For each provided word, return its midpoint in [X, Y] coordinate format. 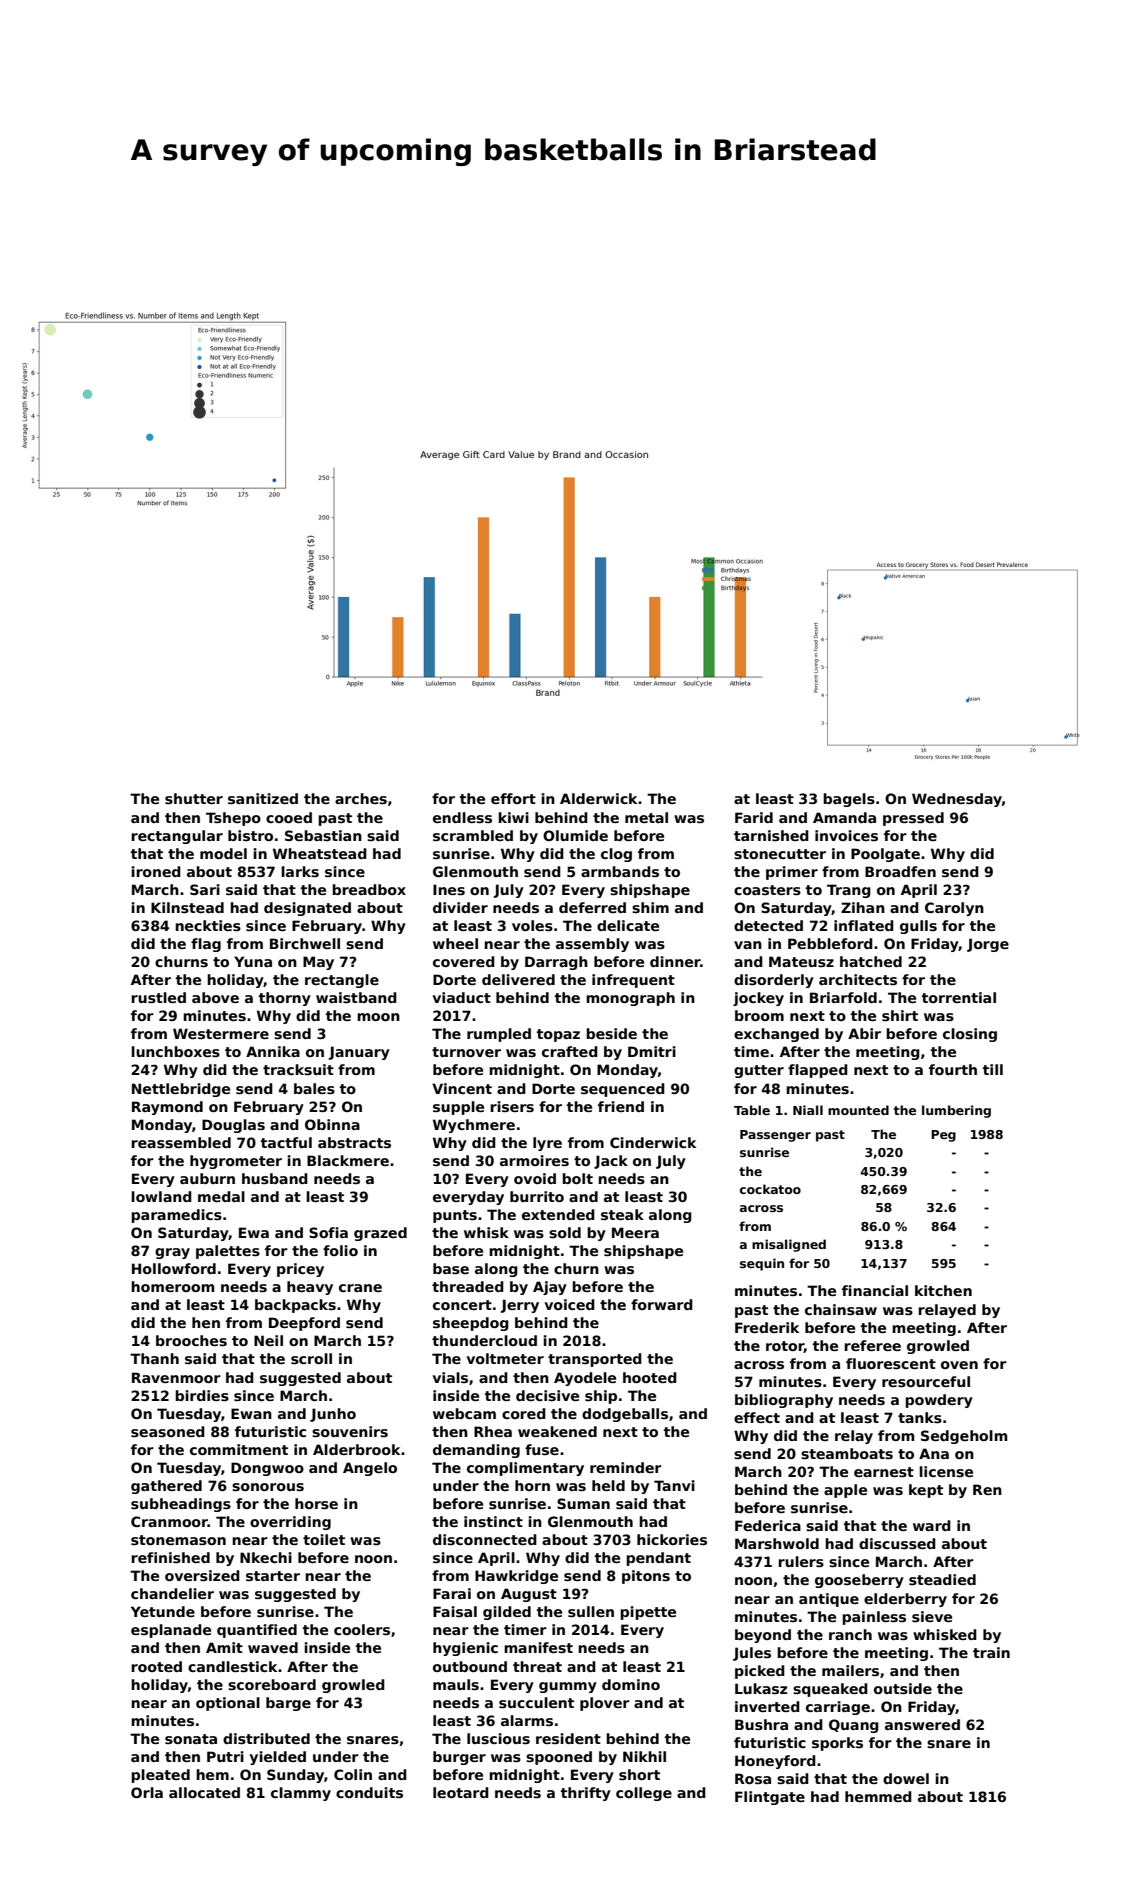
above [215, 997]
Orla [147, 1792]
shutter [194, 798]
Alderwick [598, 798]
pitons [646, 1577]
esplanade [171, 1631]
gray [172, 1253]
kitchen [943, 1290]
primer [792, 873]
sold [565, 1232]
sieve [932, 1616]
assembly [592, 945]
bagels [849, 800]
